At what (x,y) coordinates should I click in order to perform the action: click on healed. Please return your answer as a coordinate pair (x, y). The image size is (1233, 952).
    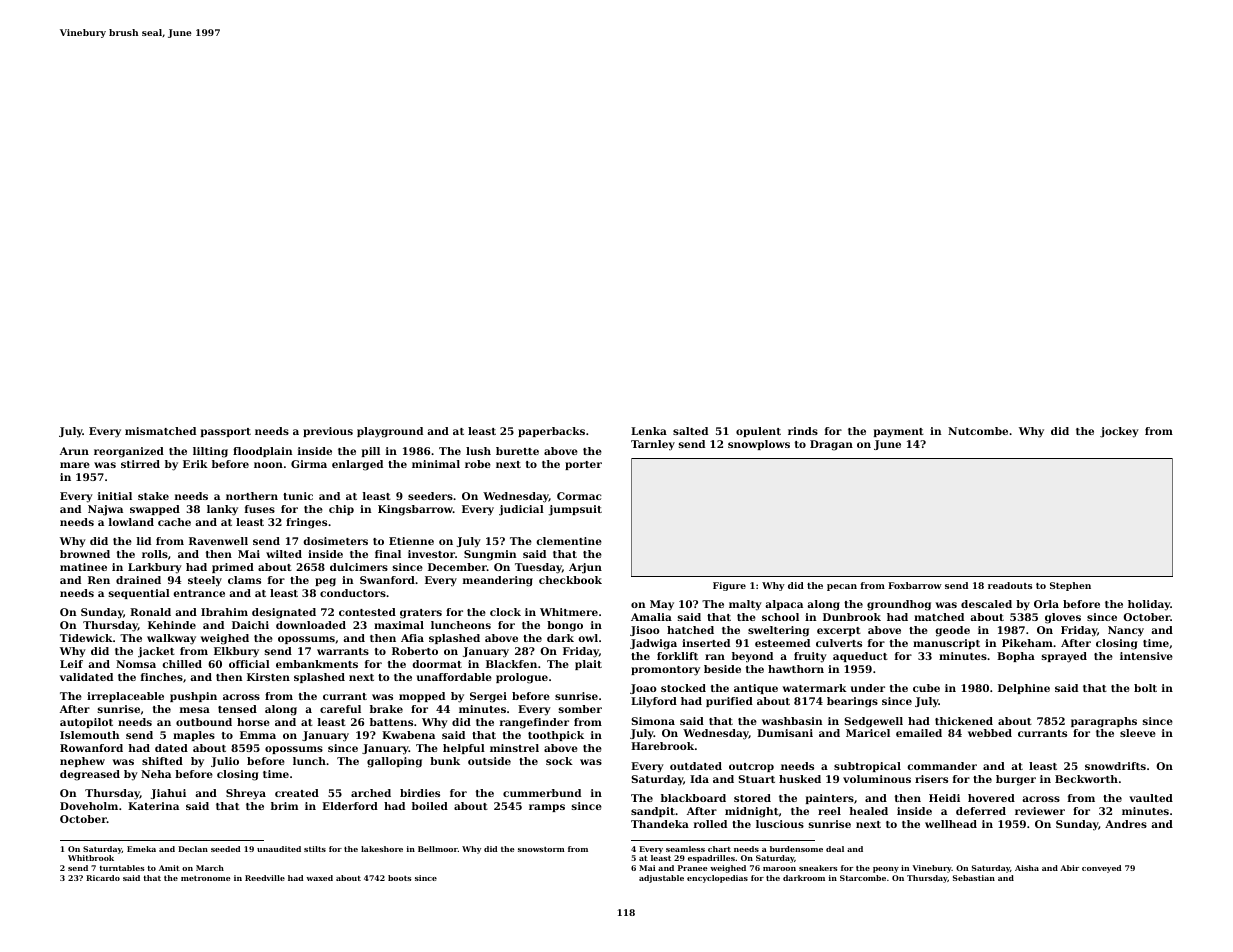
    Looking at the image, I should click on (868, 811).
